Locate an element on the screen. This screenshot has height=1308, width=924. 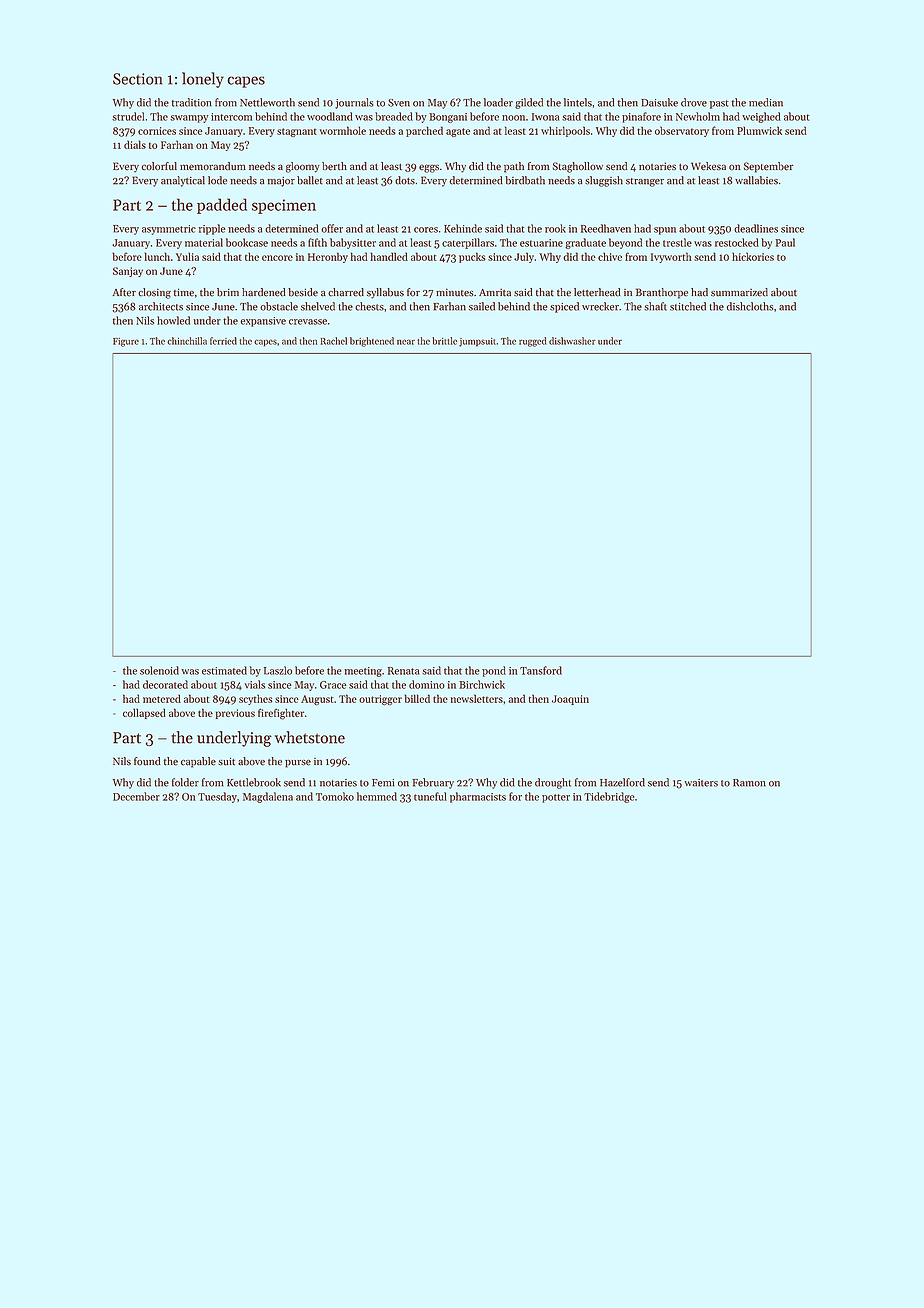
Laszlo is located at coordinates (278, 670).
